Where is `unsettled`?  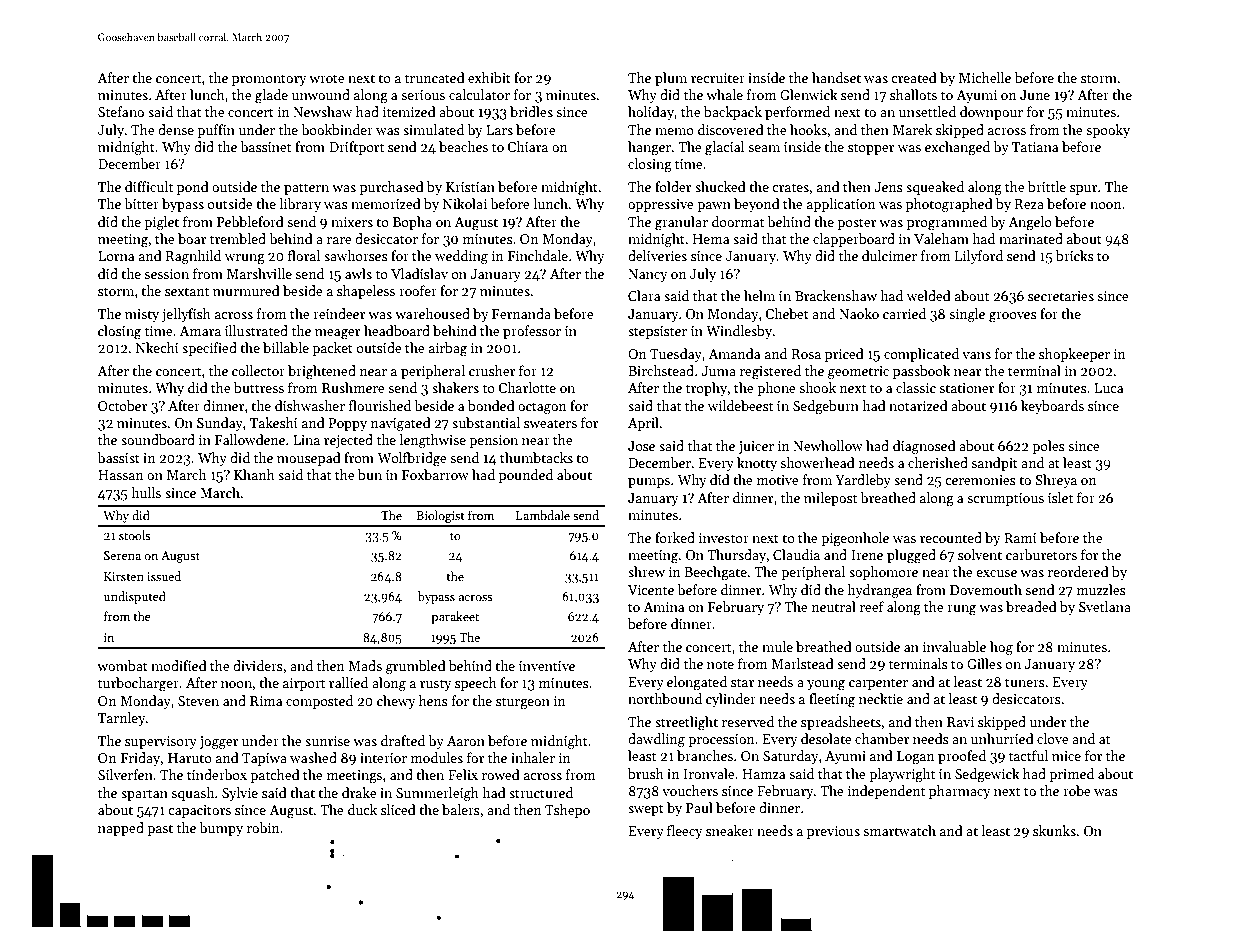 unsettled is located at coordinates (927, 111).
